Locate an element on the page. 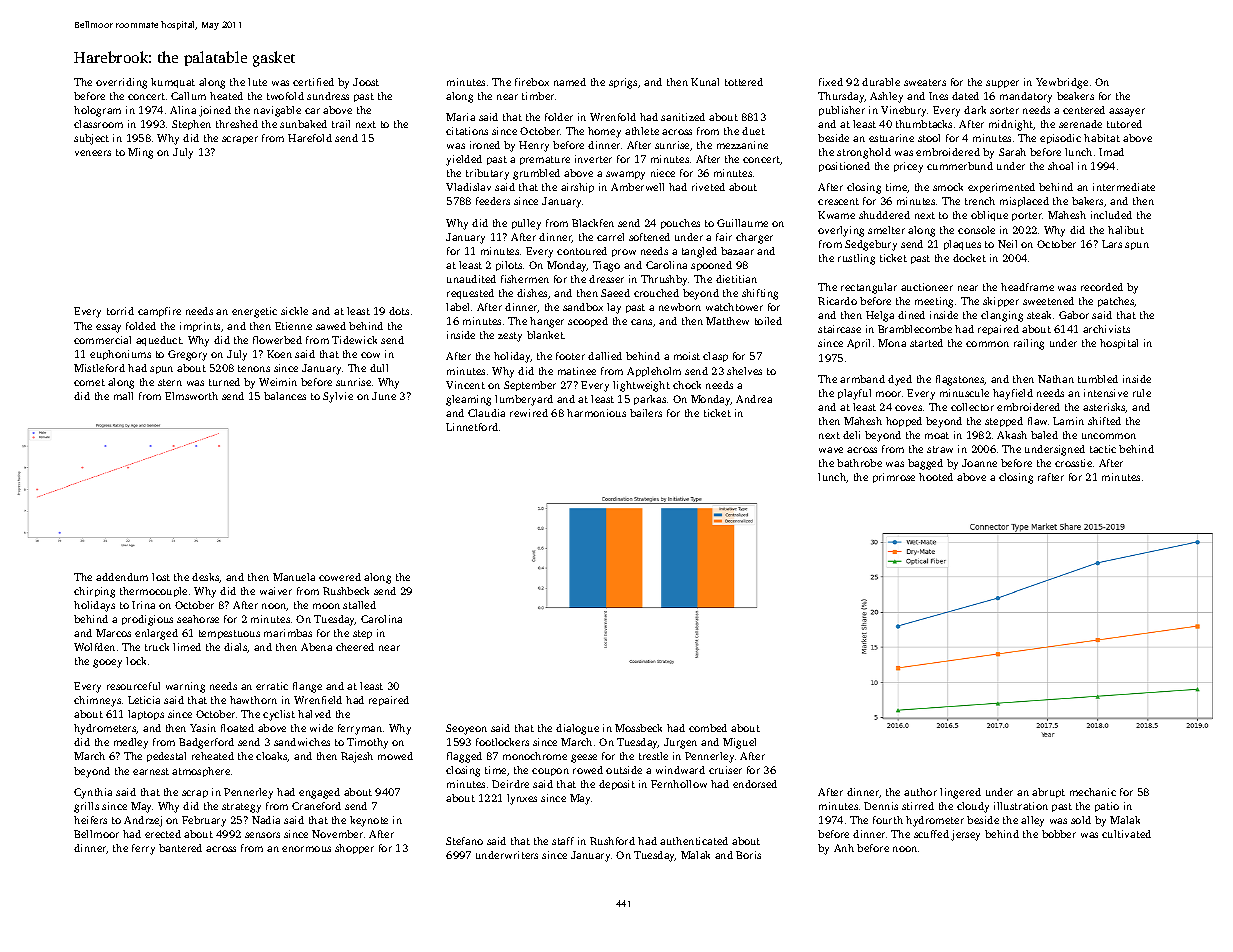 The height and width of the document is (952, 1233). recorded is located at coordinates (1102, 287).
